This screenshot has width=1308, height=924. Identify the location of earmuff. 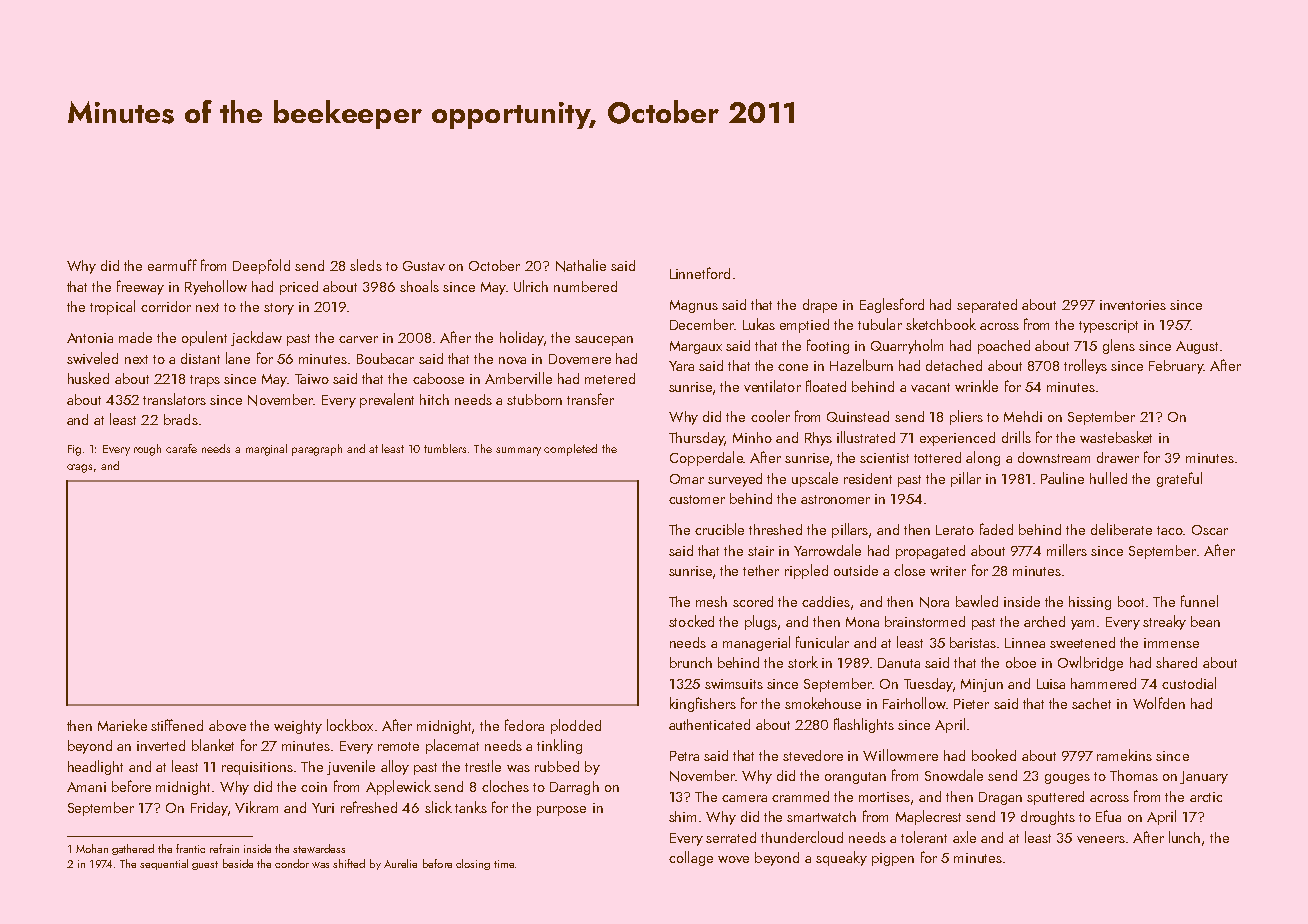
(172, 265).
